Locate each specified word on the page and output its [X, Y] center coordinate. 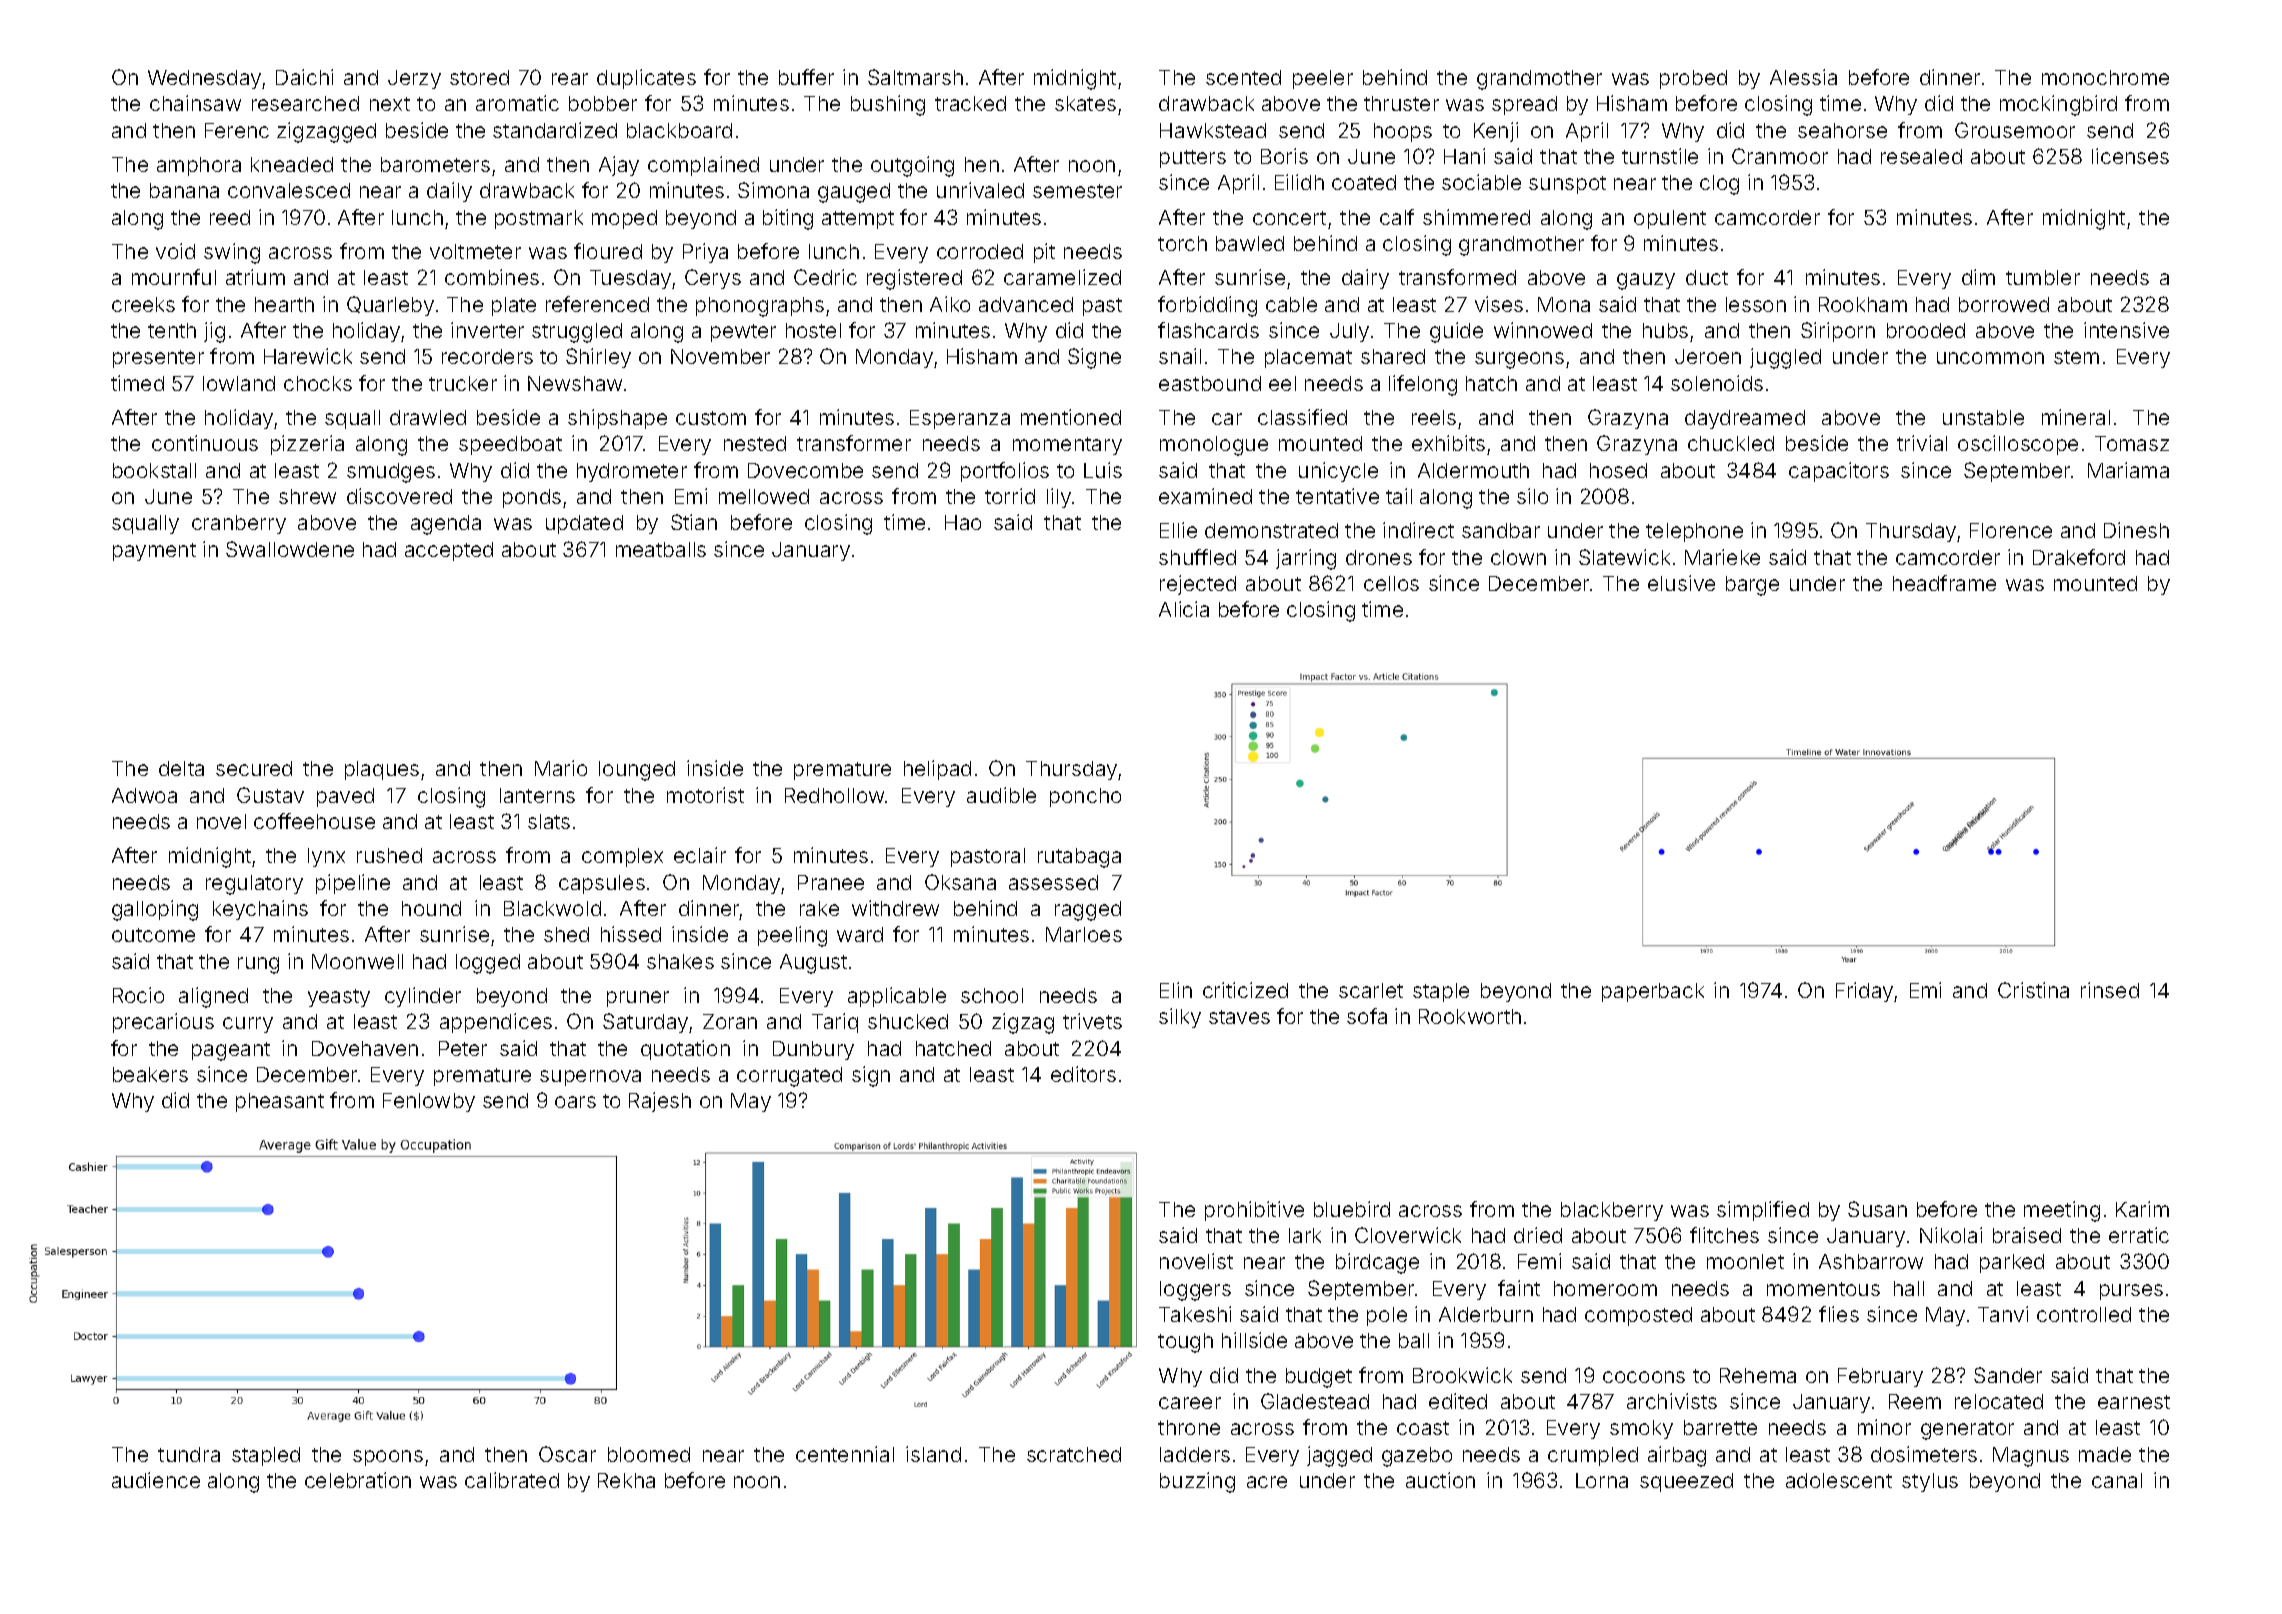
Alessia [1803, 77]
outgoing [912, 166]
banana [184, 190]
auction [1440, 1480]
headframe [1944, 583]
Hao [963, 522]
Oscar [567, 1454]
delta [181, 768]
